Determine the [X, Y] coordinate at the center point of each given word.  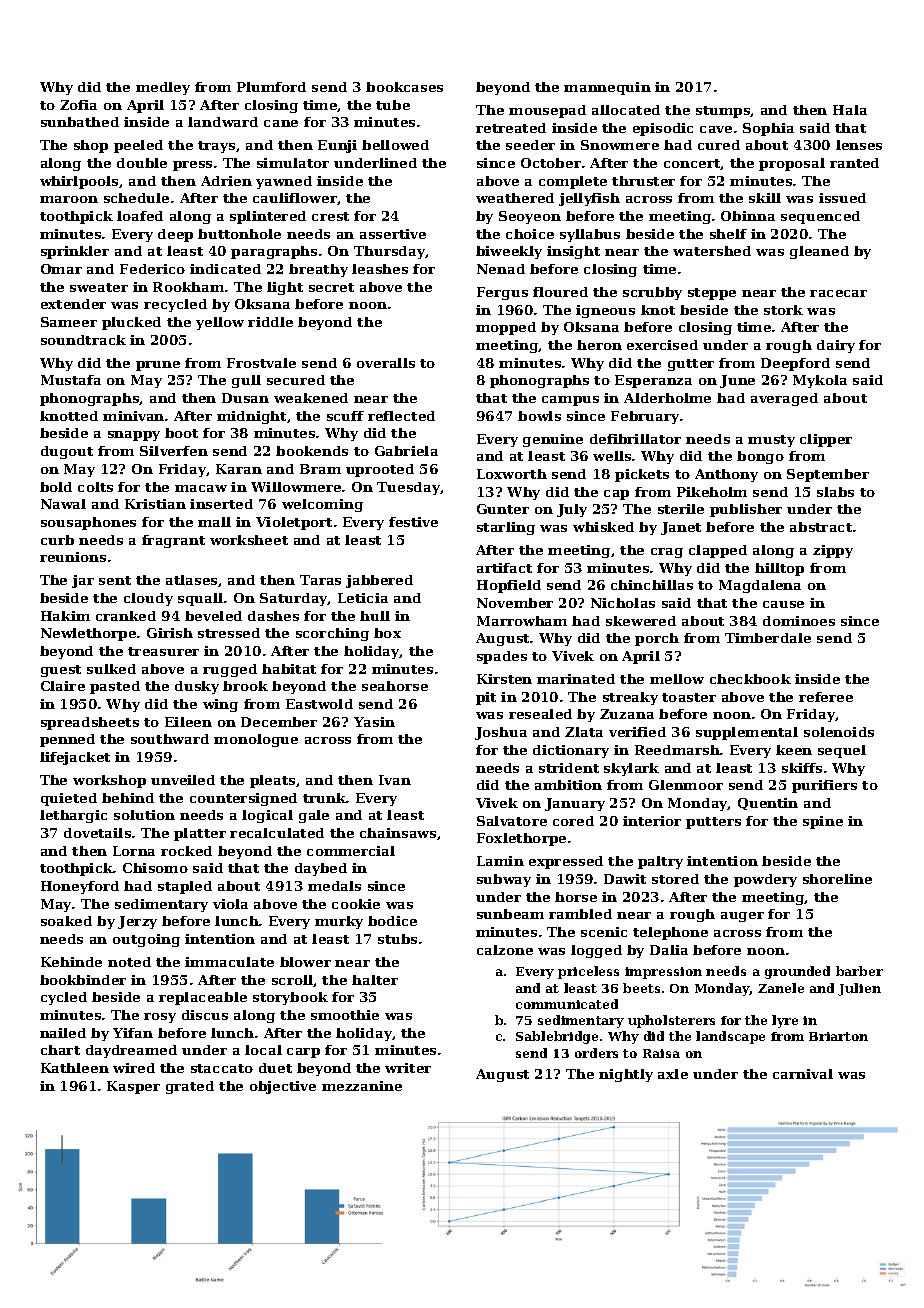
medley [163, 88]
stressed [229, 633]
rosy [160, 1018]
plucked [131, 323]
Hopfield [509, 586]
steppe [712, 294]
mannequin [607, 88]
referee [826, 697]
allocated [626, 110]
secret [331, 287]
